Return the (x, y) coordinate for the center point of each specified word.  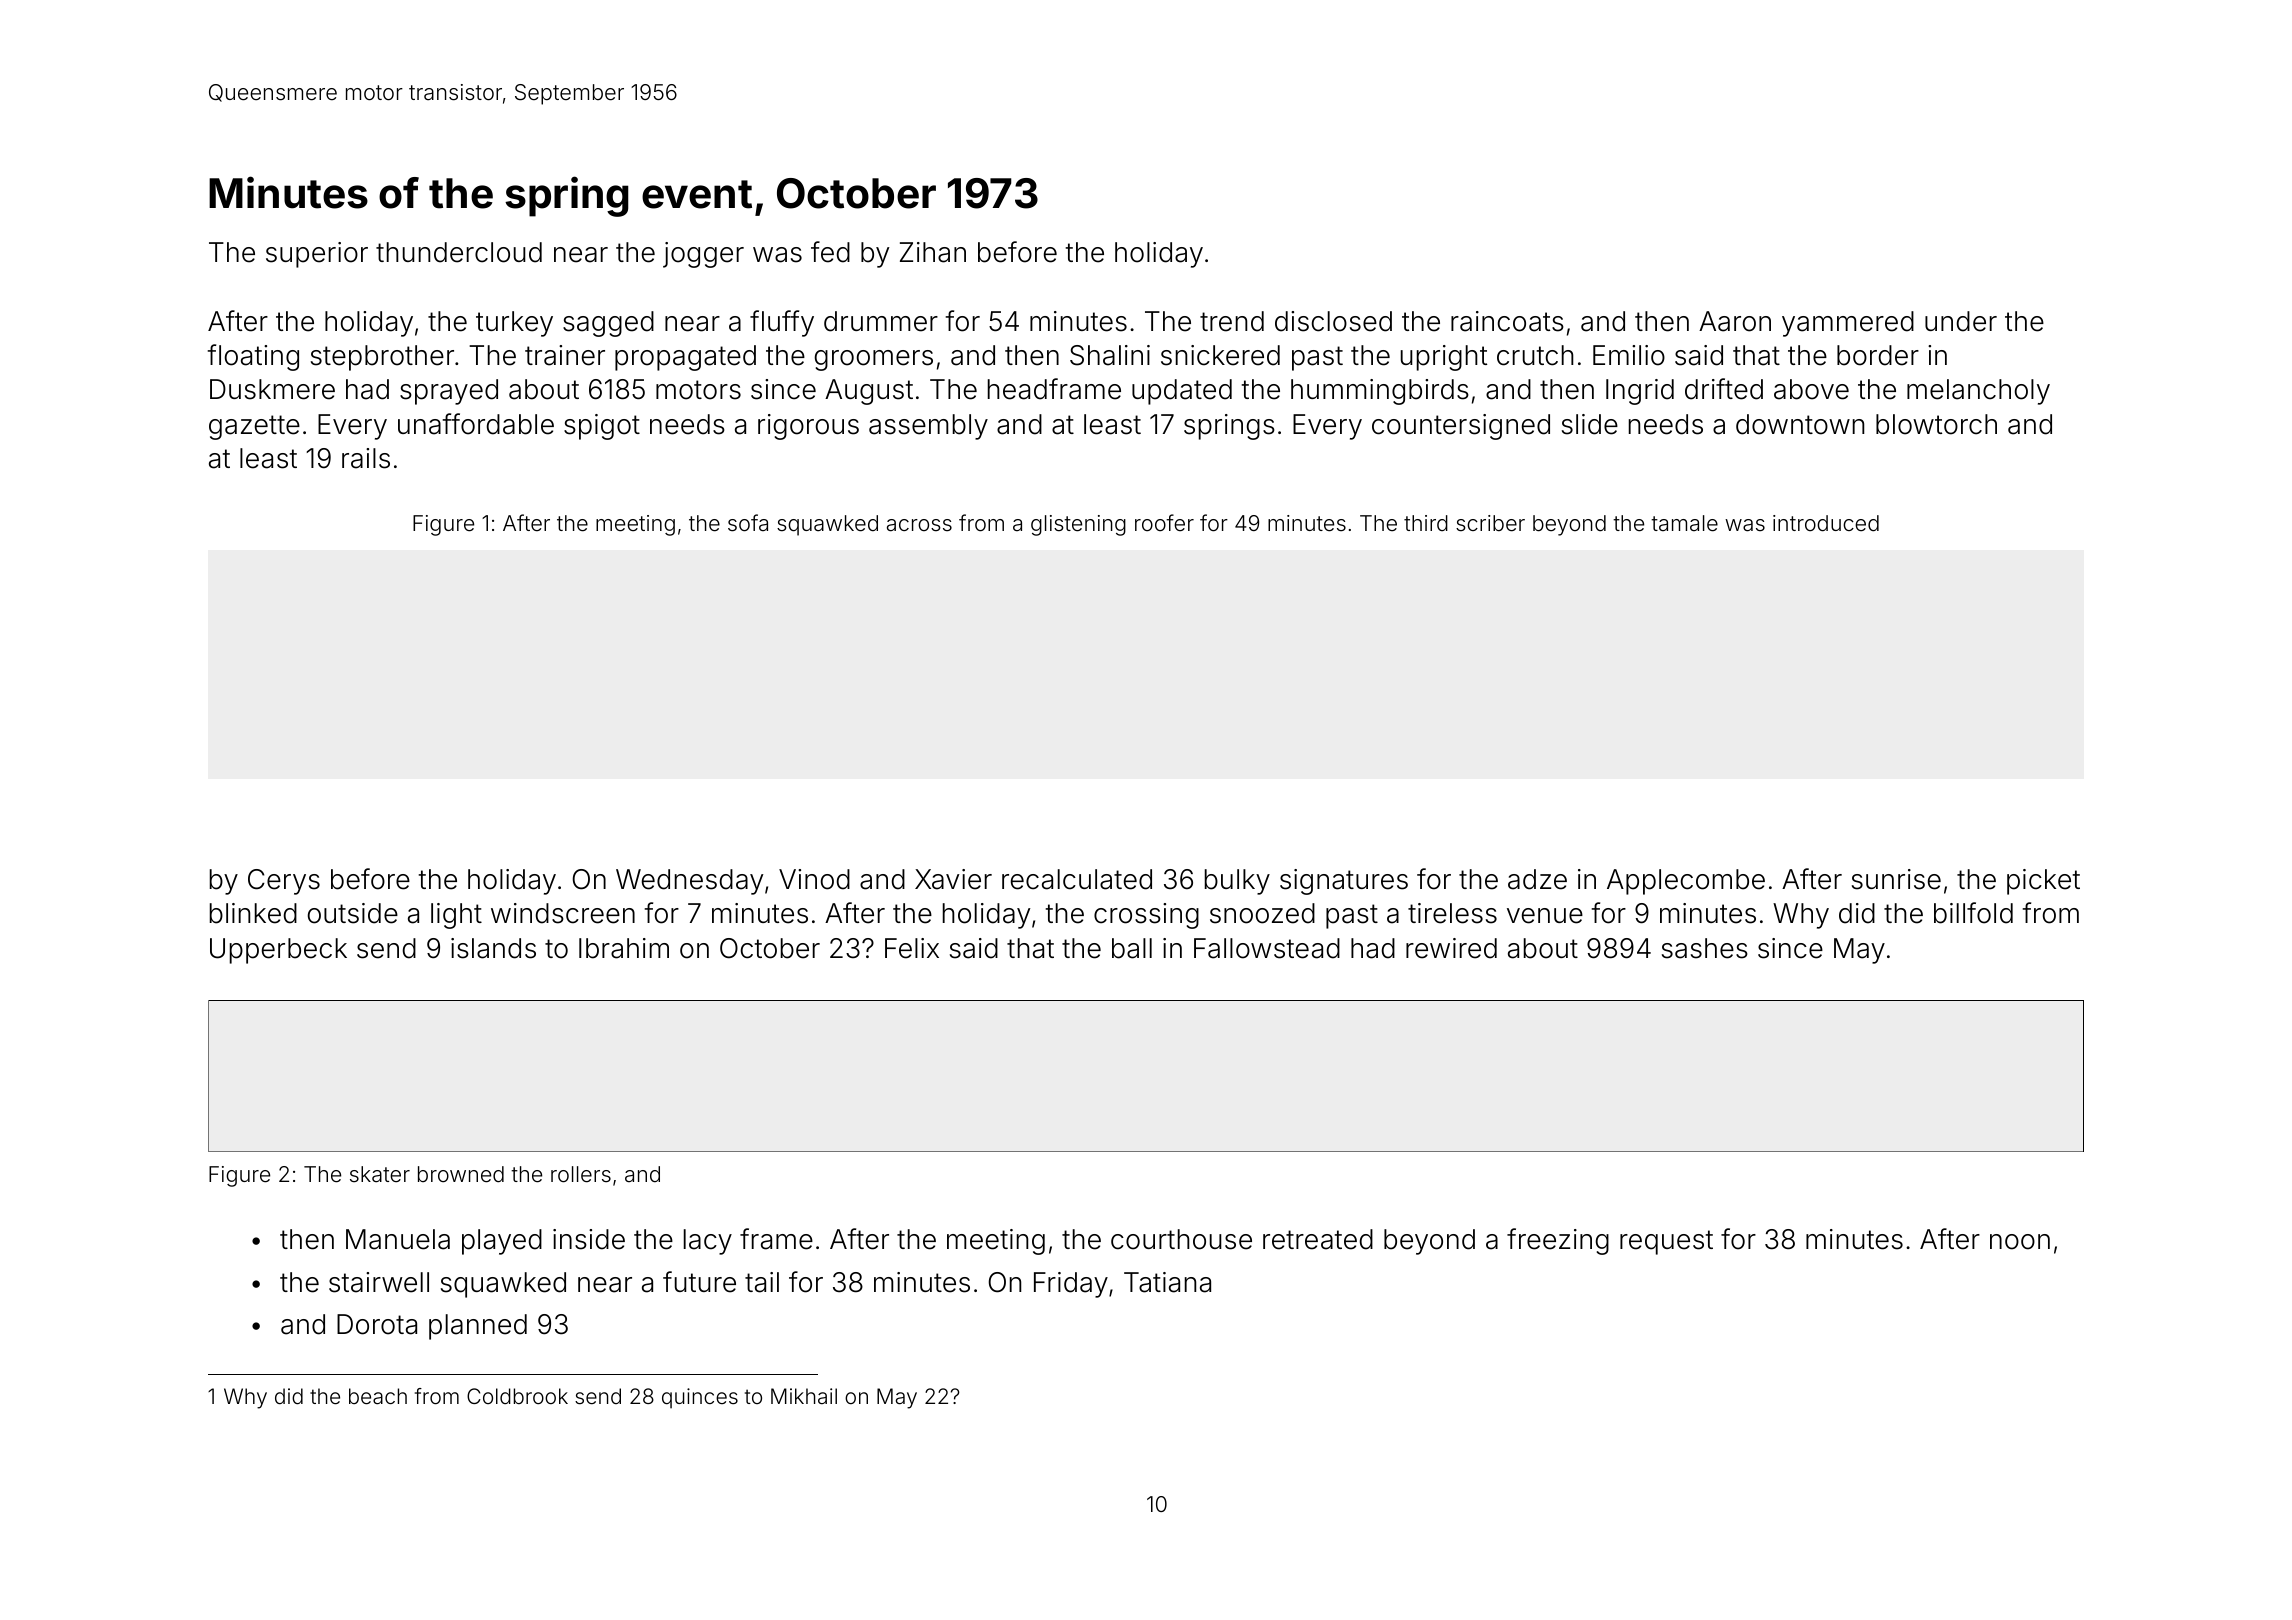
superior (317, 255)
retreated (1318, 1239)
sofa (748, 523)
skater (380, 1174)
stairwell (379, 1282)
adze (1537, 879)
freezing (1558, 1241)
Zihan (933, 252)
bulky (1237, 882)
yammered (1848, 324)
